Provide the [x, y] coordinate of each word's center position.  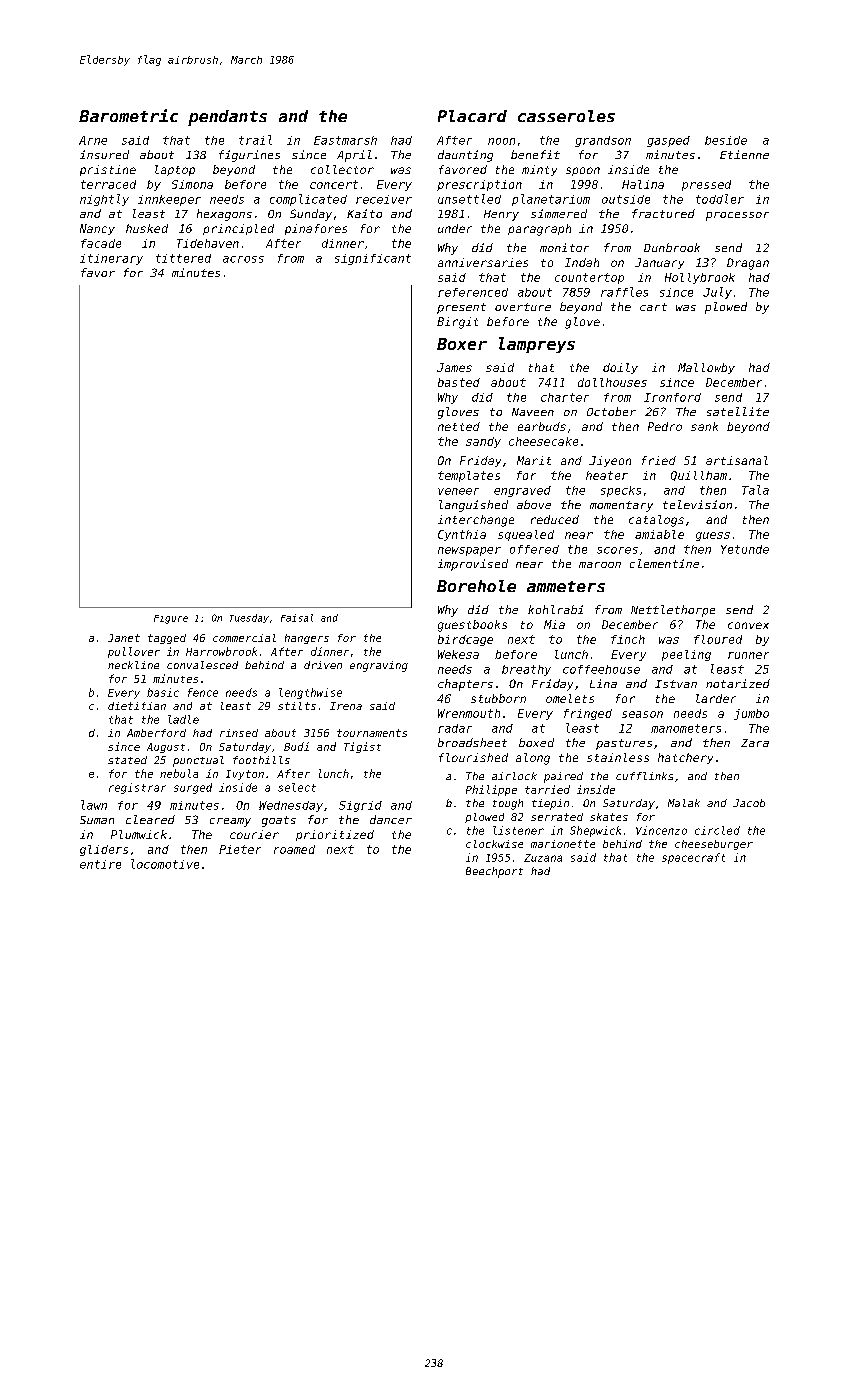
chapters [465, 685]
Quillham [699, 476]
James [454, 367]
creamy [230, 822]
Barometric [128, 115]
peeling [686, 655]
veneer [458, 491]
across [243, 259]
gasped [668, 141]
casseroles [566, 116]
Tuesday [249, 618]
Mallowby [706, 368]
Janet [124, 638]
